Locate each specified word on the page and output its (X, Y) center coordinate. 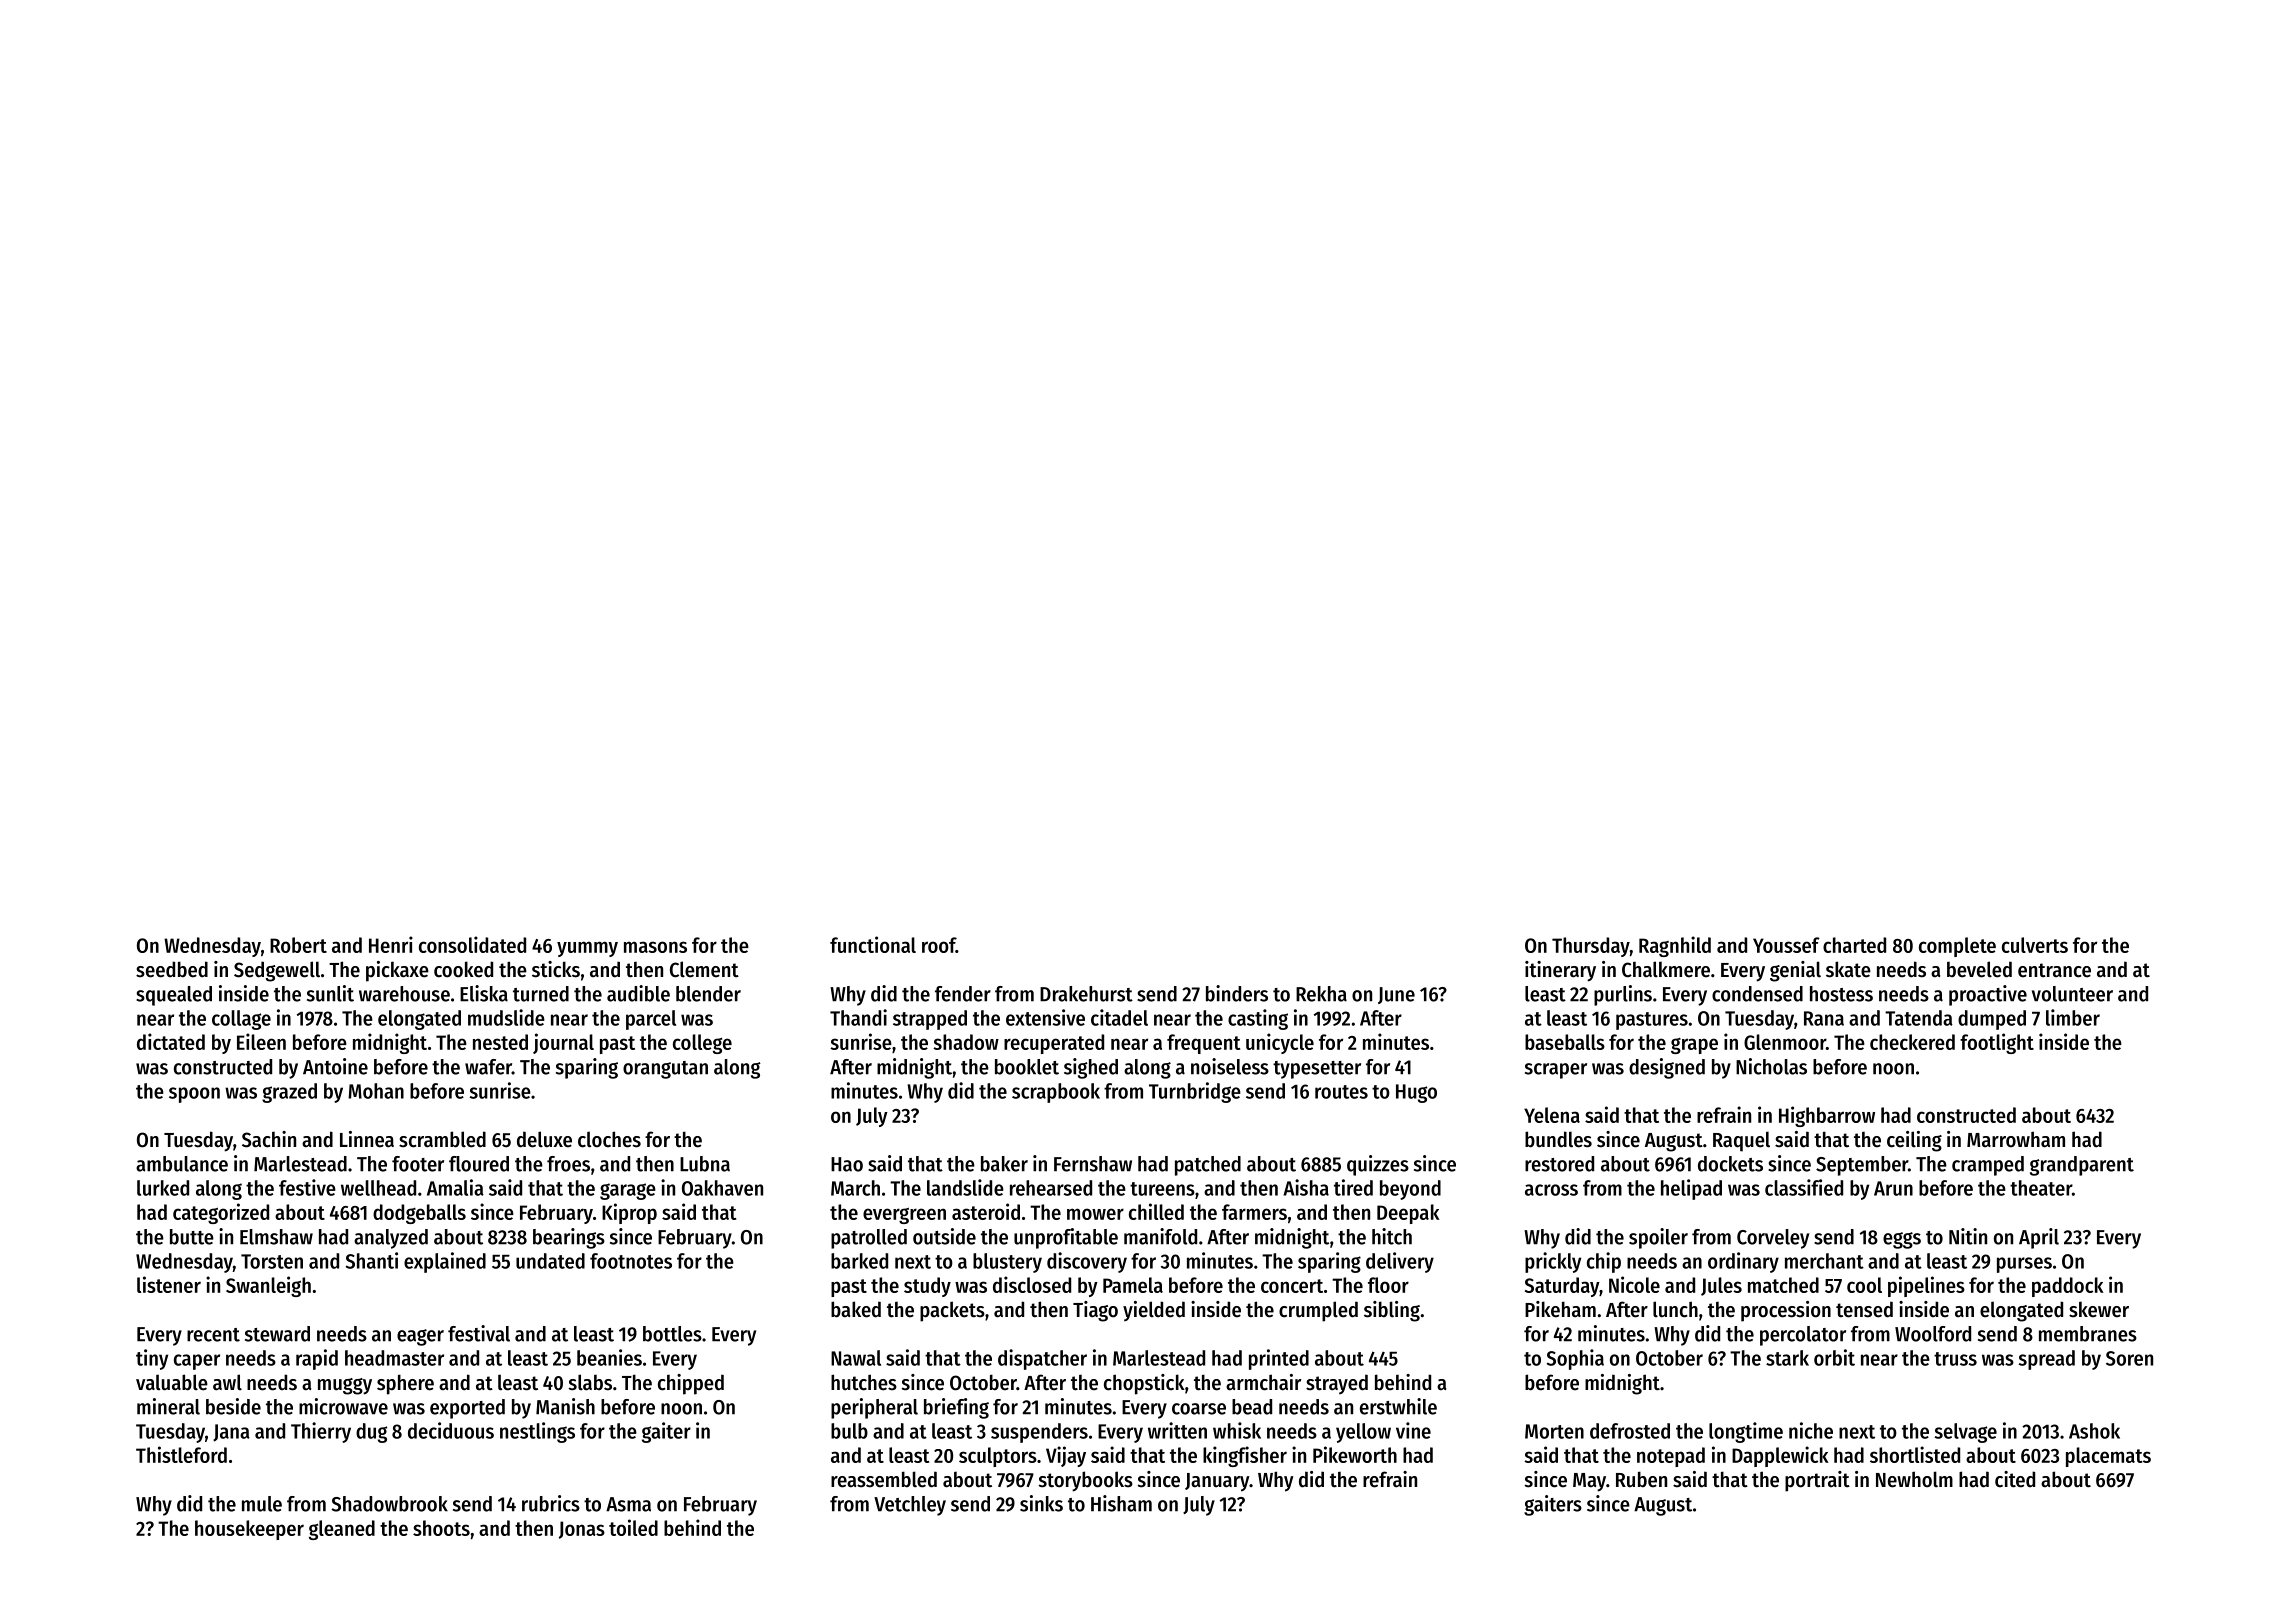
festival (479, 1333)
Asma (628, 1504)
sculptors (998, 1457)
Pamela (1133, 1285)
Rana (1824, 1018)
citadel (1119, 1017)
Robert (298, 945)
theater (2041, 1188)
